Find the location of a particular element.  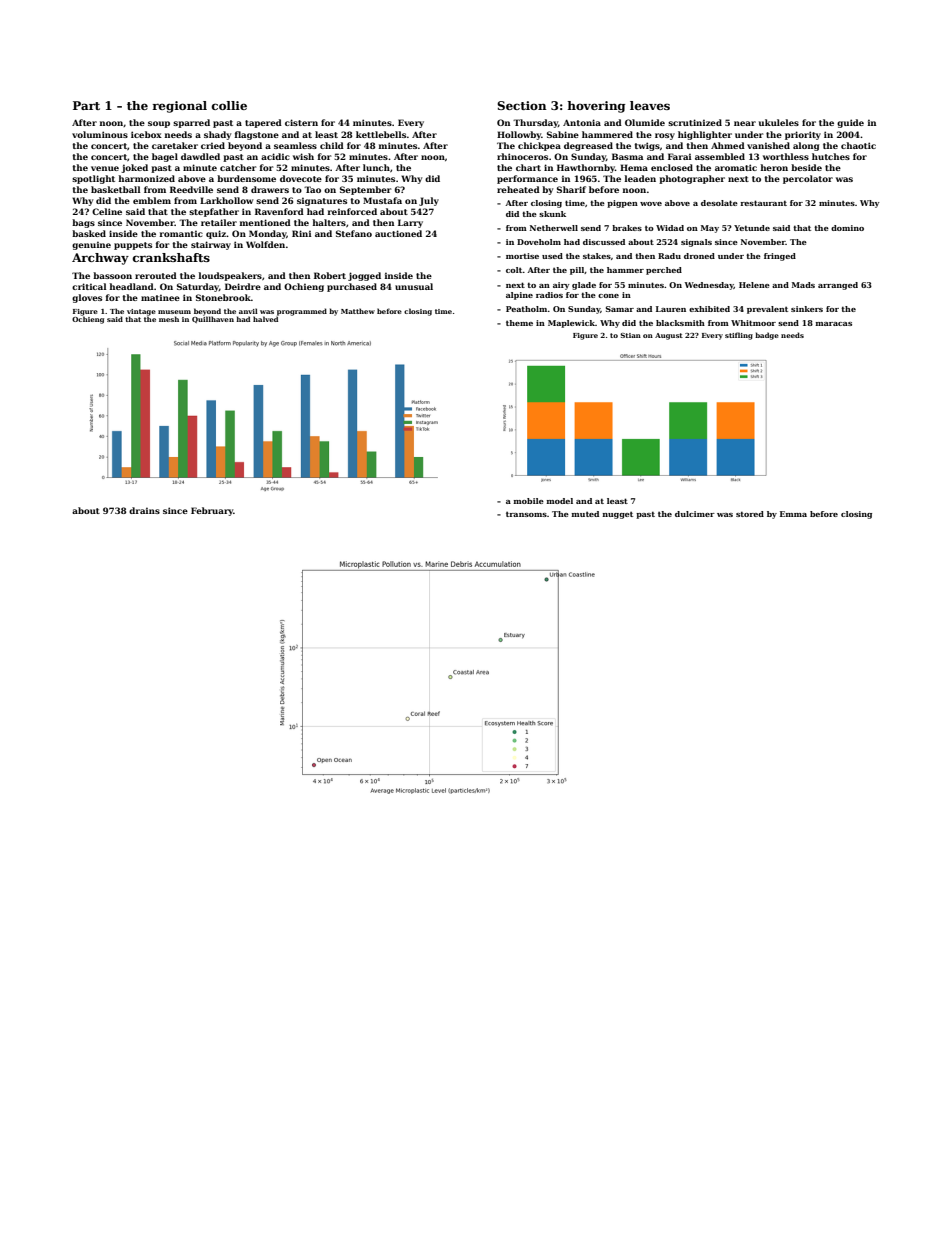

drains is located at coordinates (144, 510).
